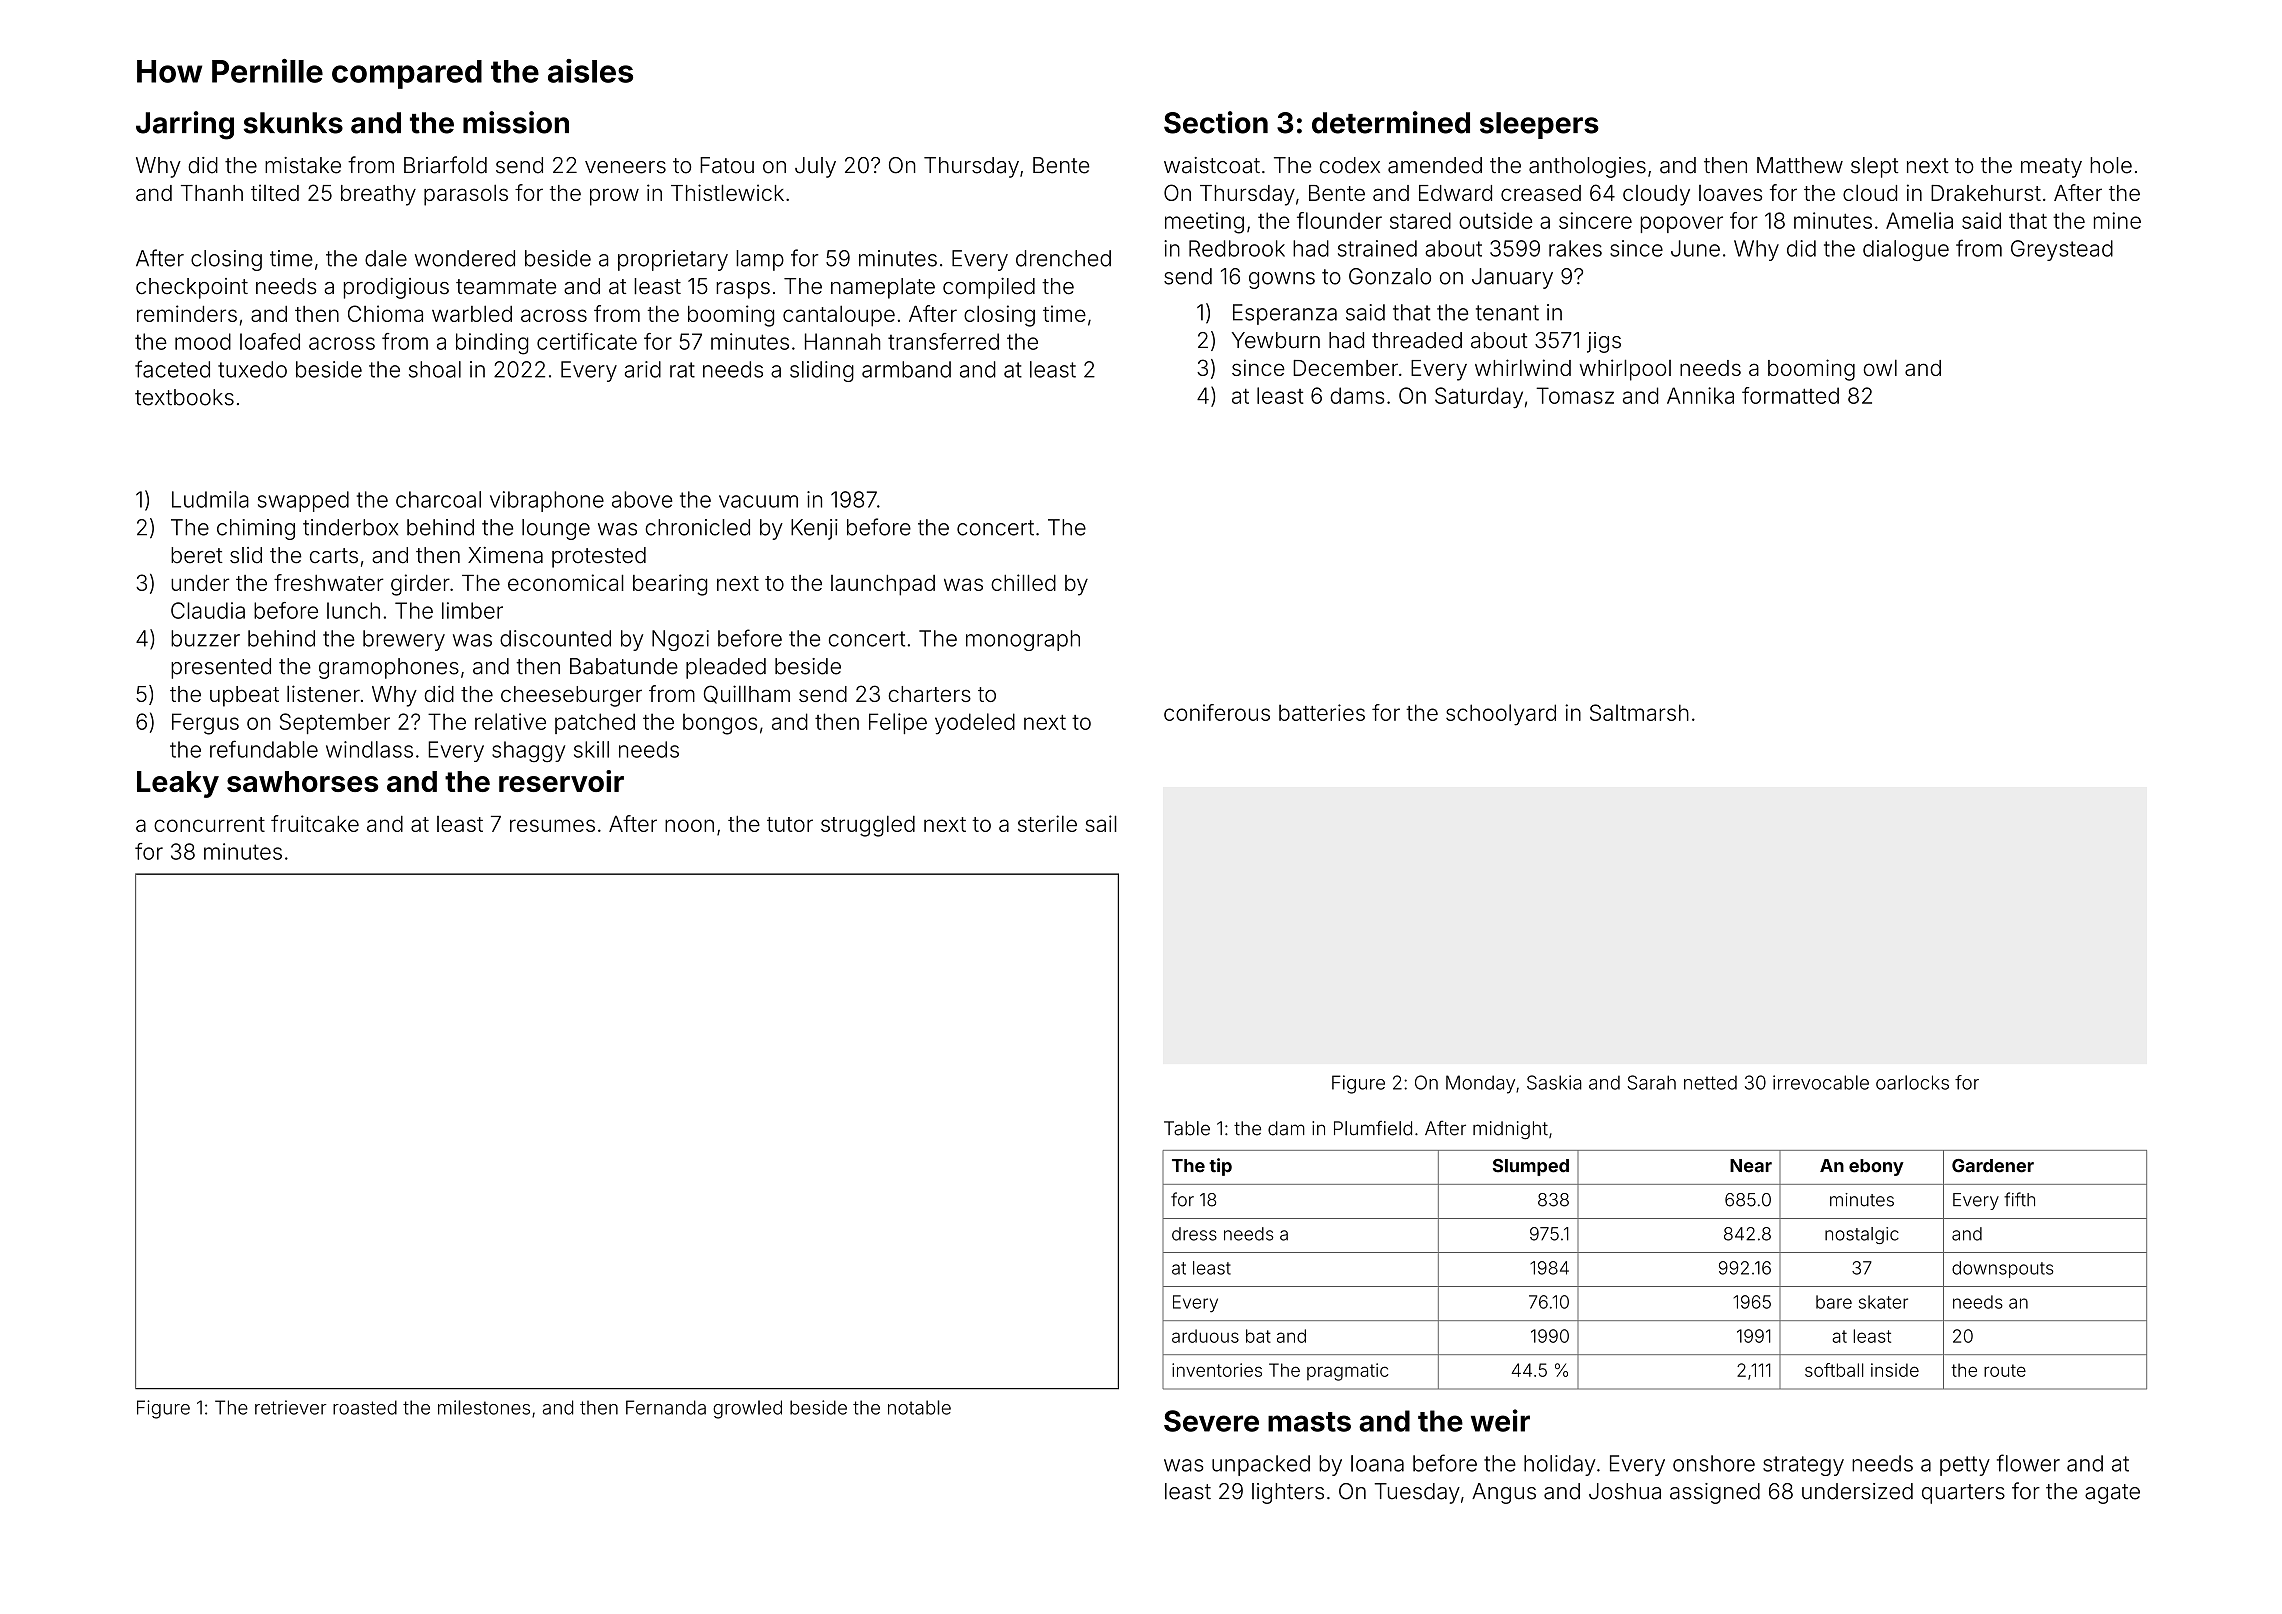 The height and width of the document is (1614, 2282). What do you see at coordinates (516, 122) in the document?
I see `mission` at bounding box center [516, 122].
